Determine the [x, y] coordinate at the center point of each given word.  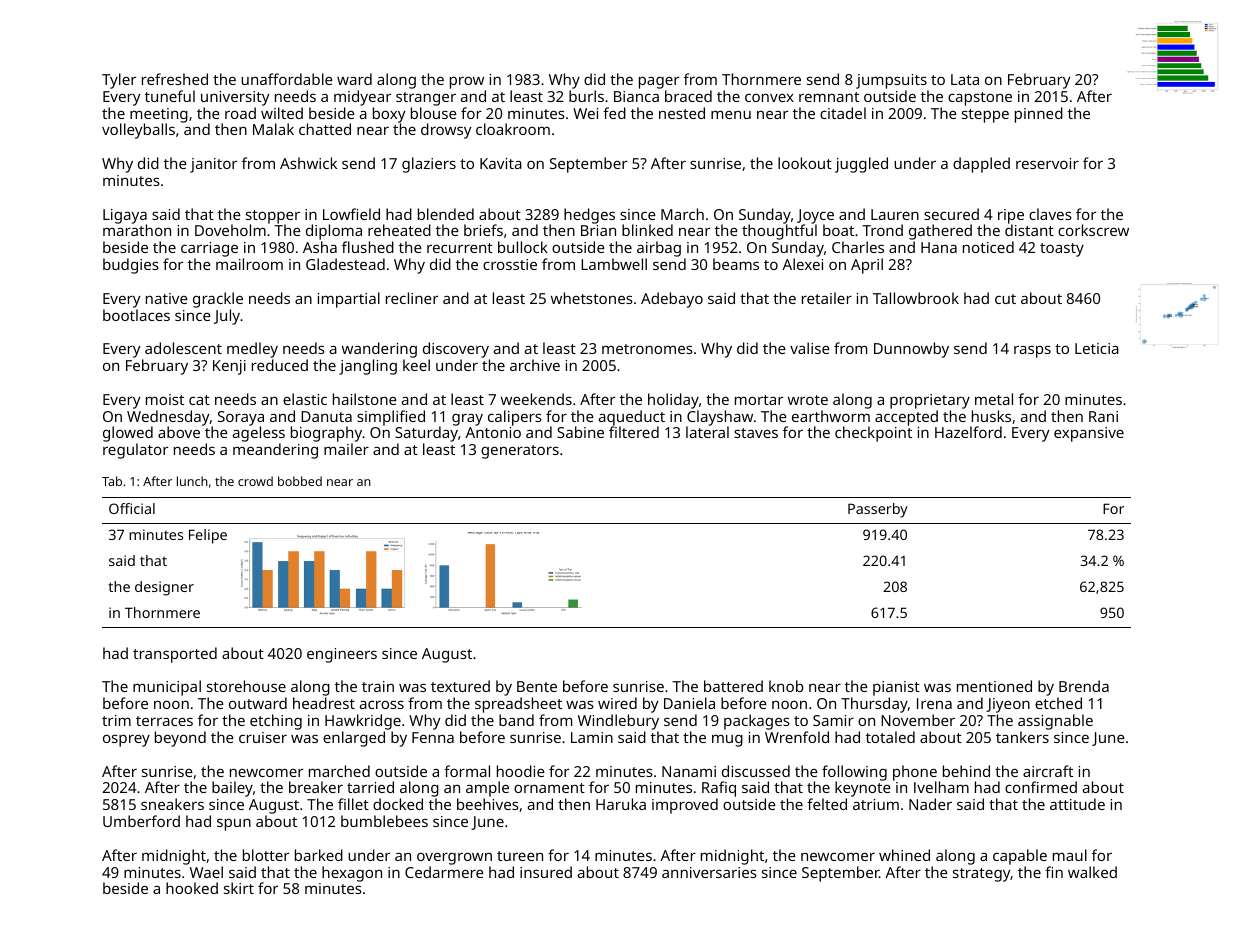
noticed [988, 247]
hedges [589, 216]
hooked [192, 888]
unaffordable [287, 79]
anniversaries [709, 872]
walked [1092, 872]
